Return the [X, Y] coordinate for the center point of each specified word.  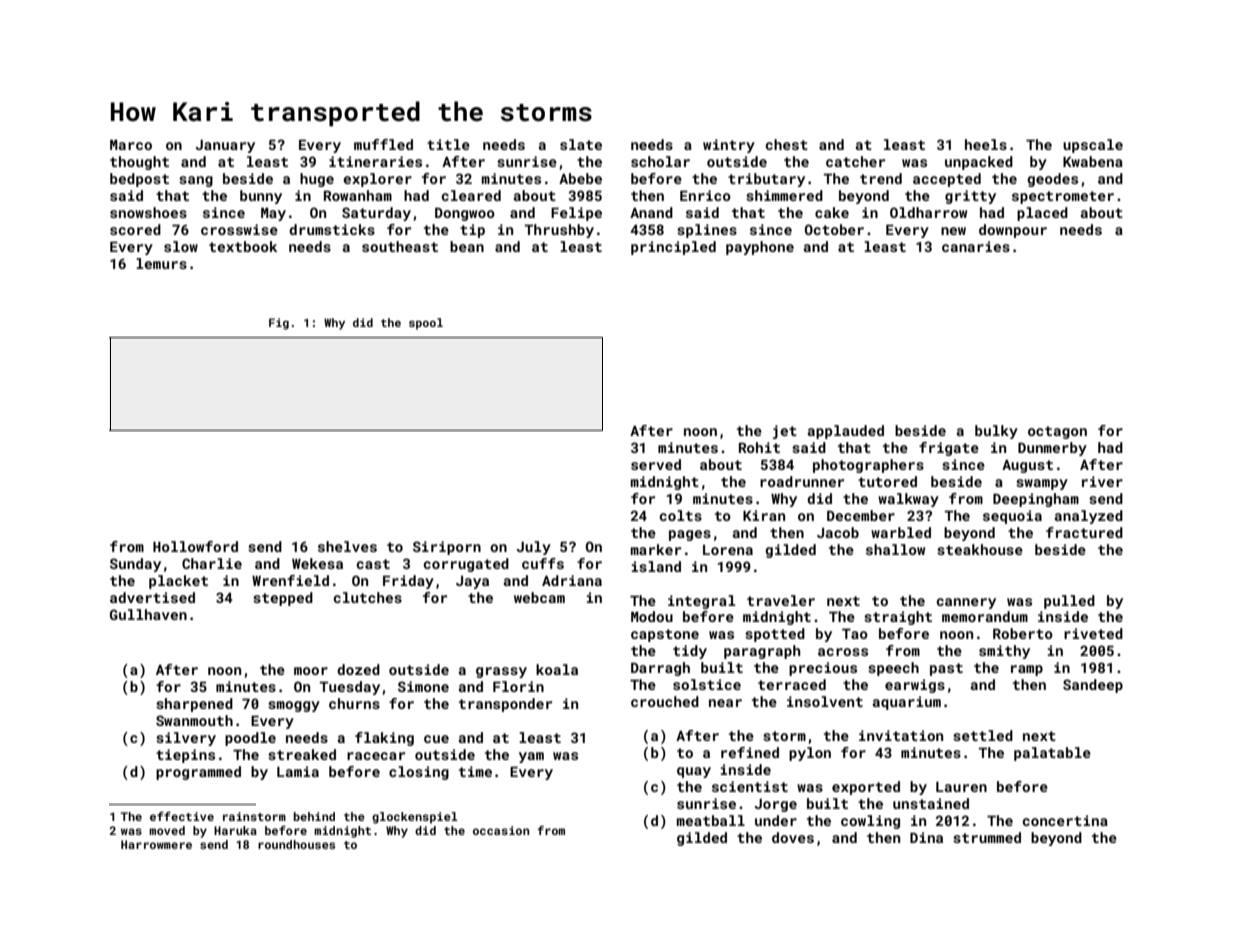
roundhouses [296, 844]
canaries [976, 246]
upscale [1093, 146]
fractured [1084, 532]
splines [707, 231]
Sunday [135, 565]
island [656, 566]
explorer [377, 180]
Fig [279, 324]
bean [467, 246]
